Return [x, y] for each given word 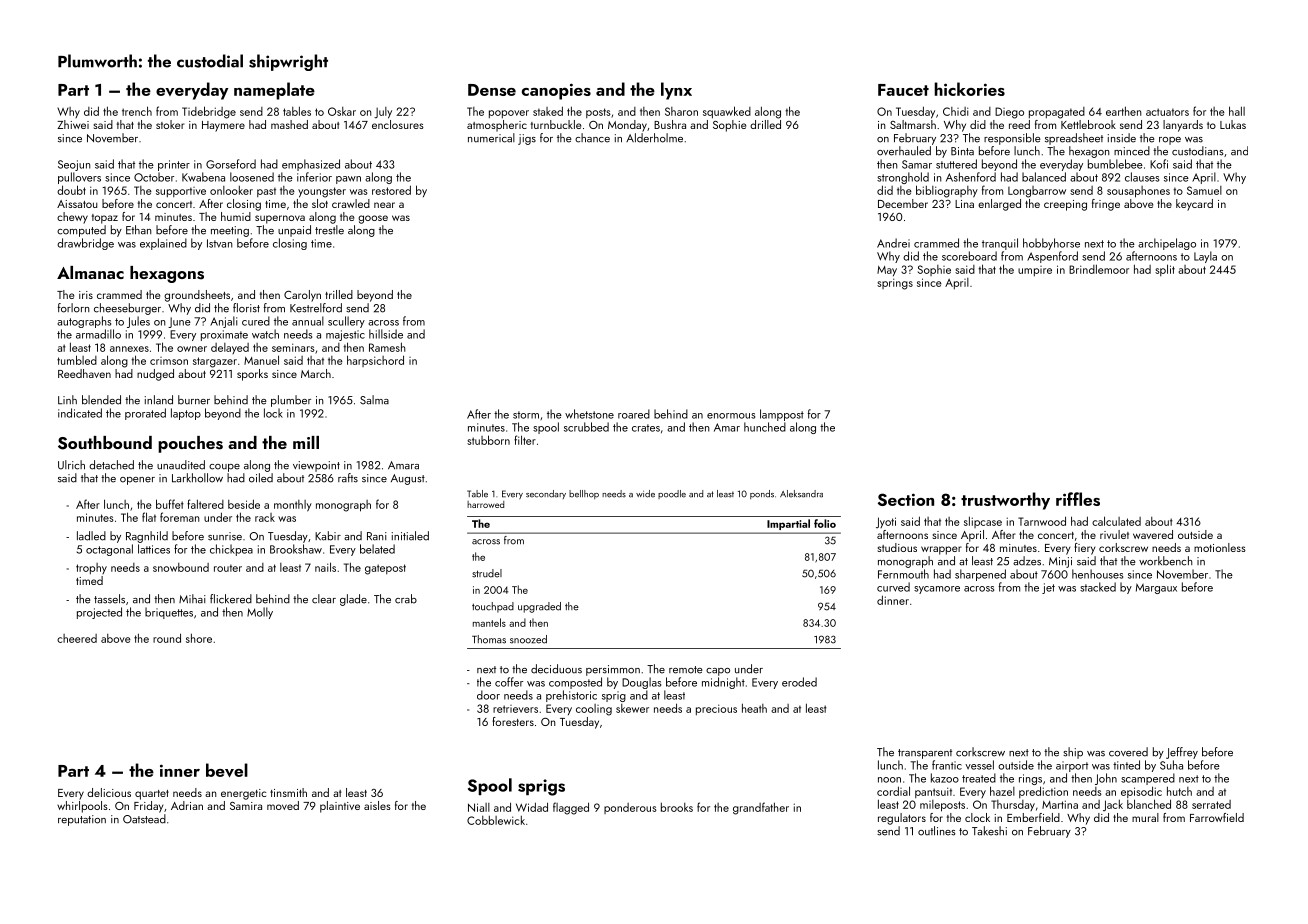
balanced [1044, 177]
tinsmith [288, 792]
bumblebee [1115, 164]
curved [893, 587]
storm [526, 415]
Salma [374, 400]
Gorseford [231, 164]
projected [99, 613]
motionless [1220, 547]
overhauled [904, 151]
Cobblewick [496, 820]
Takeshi [989, 831]
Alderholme [654, 138]
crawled [351, 203]
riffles [1078, 499]
